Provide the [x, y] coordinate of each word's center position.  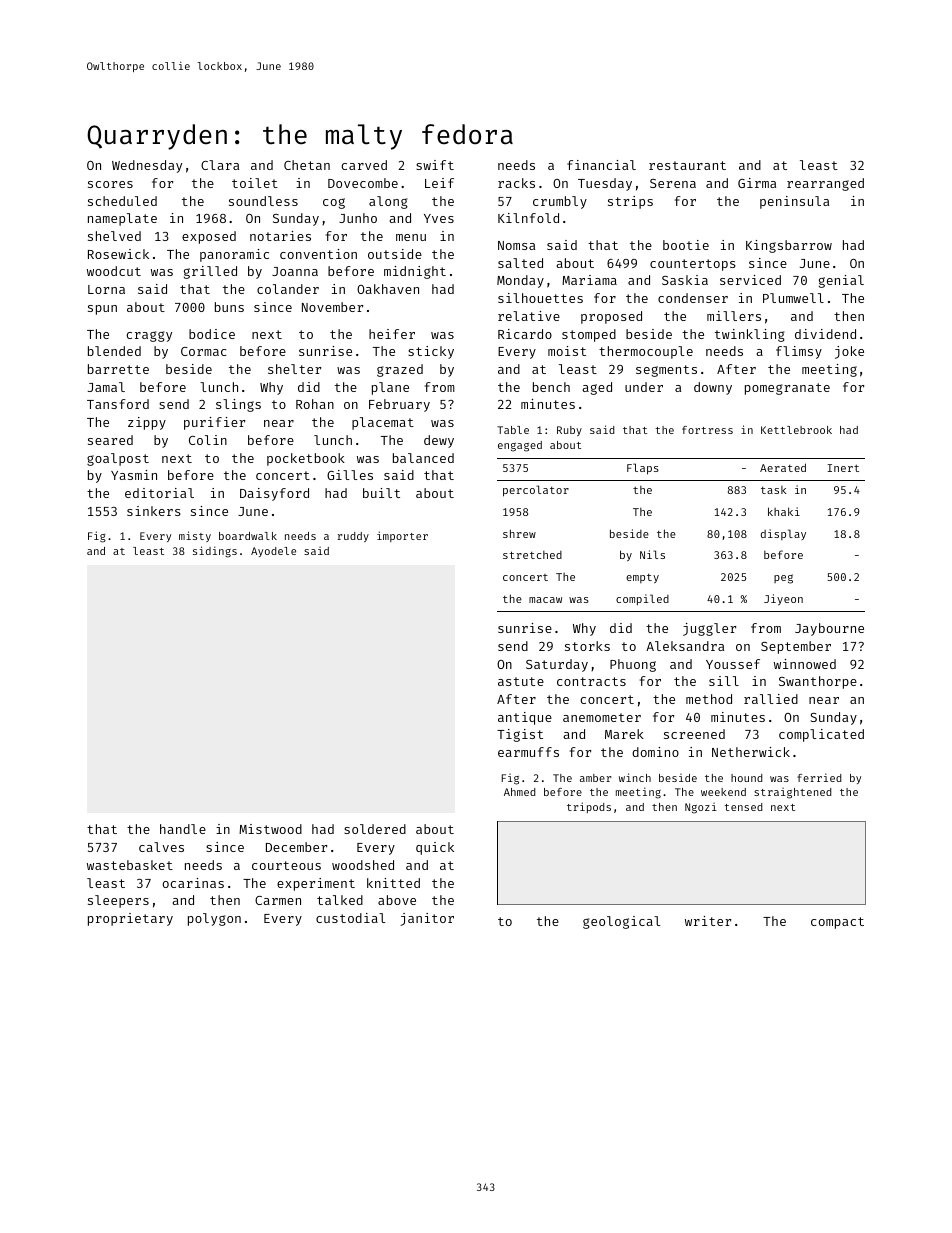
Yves [439, 218]
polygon [214, 919]
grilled [210, 272]
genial [841, 281]
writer [708, 921]
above [397, 900]
